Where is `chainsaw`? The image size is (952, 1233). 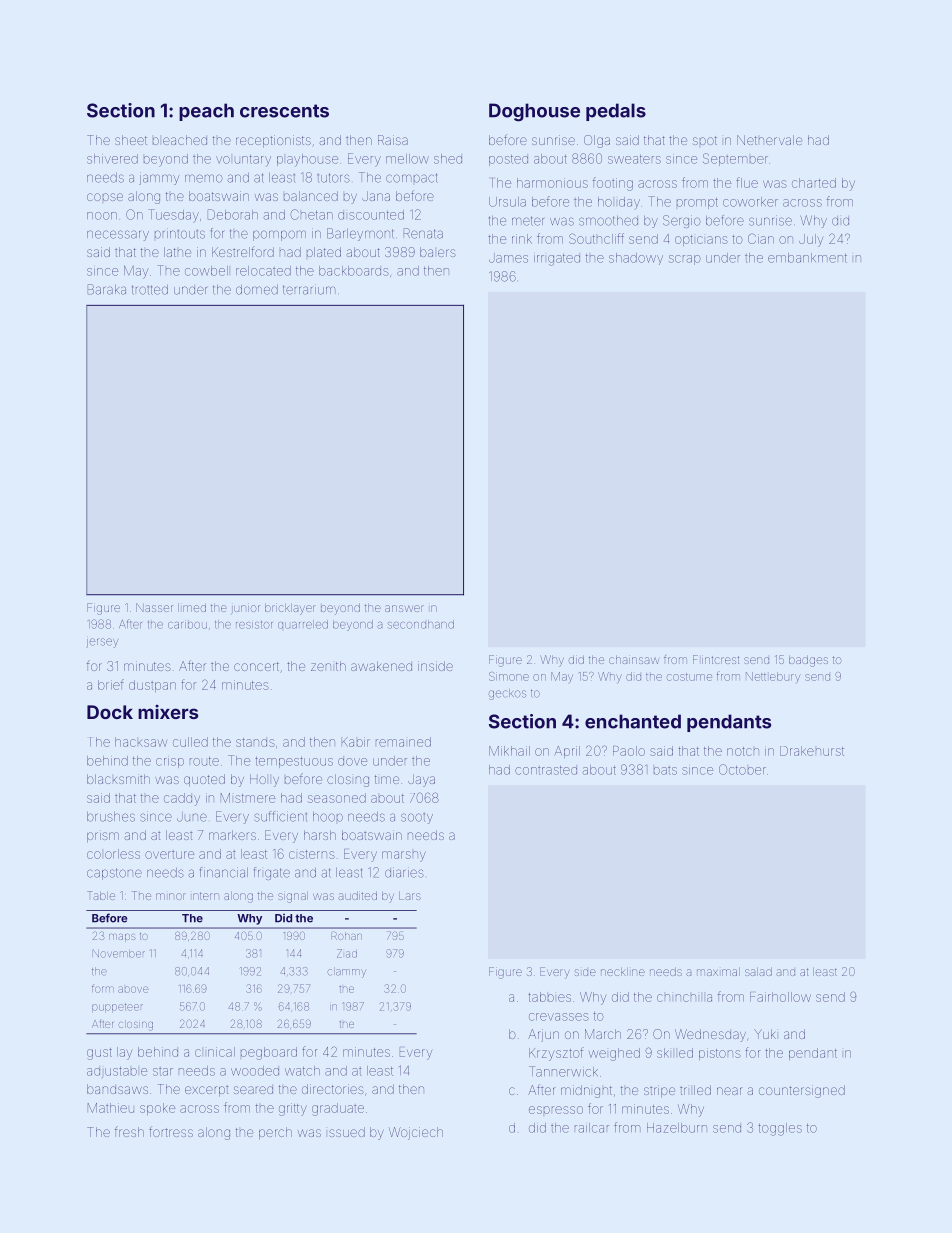 chainsaw is located at coordinates (634, 660).
